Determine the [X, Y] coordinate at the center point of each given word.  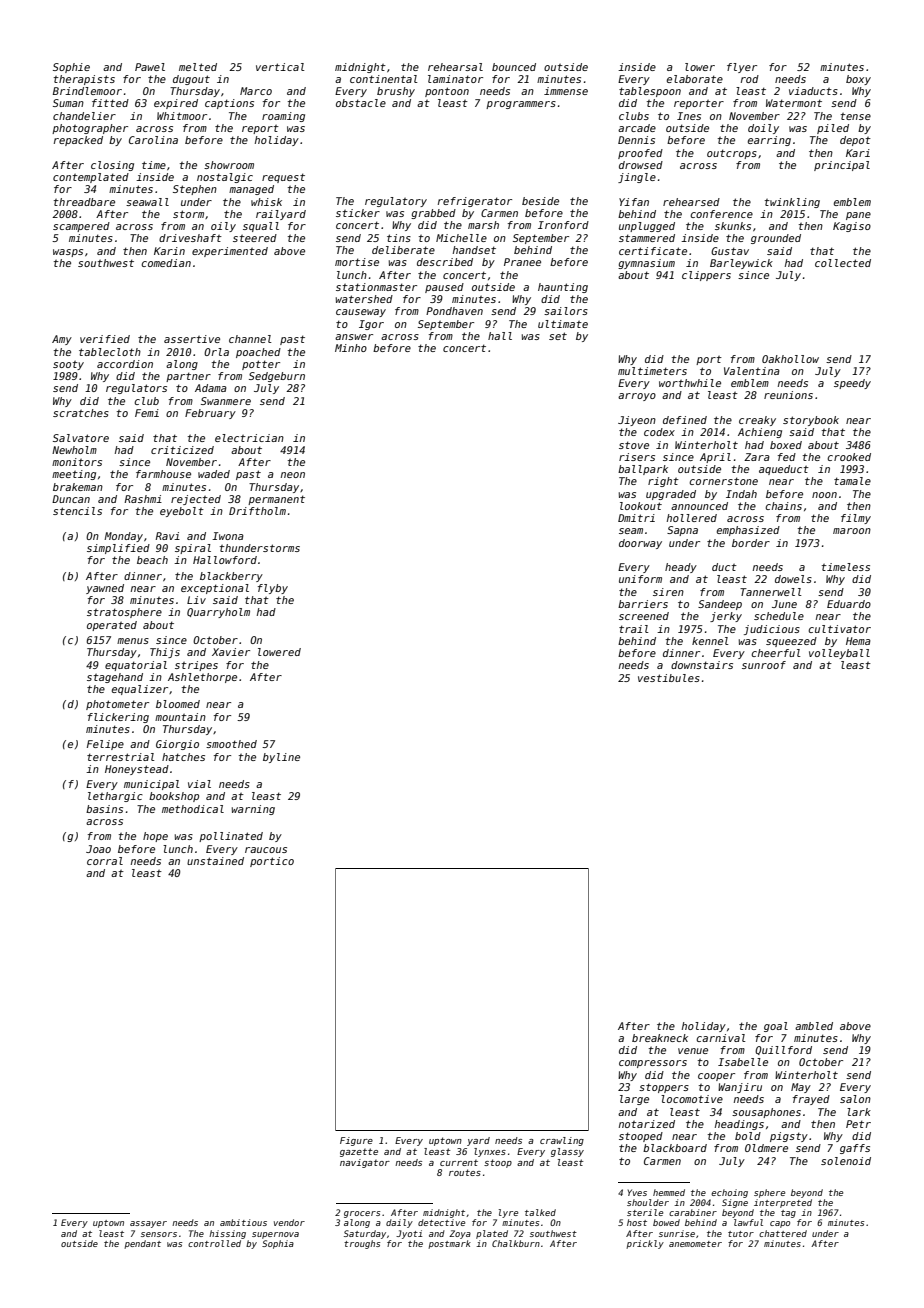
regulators [136, 389]
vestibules [669, 678]
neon [293, 475]
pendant [142, 1244]
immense [566, 91]
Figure [356, 1141]
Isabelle [743, 1062]
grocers [362, 1214]
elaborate [695, 79]
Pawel [150, 67]
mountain [180, 717]
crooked [849, 457]
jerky [726, 617]
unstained [215, 861]
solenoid [846, 1161]
